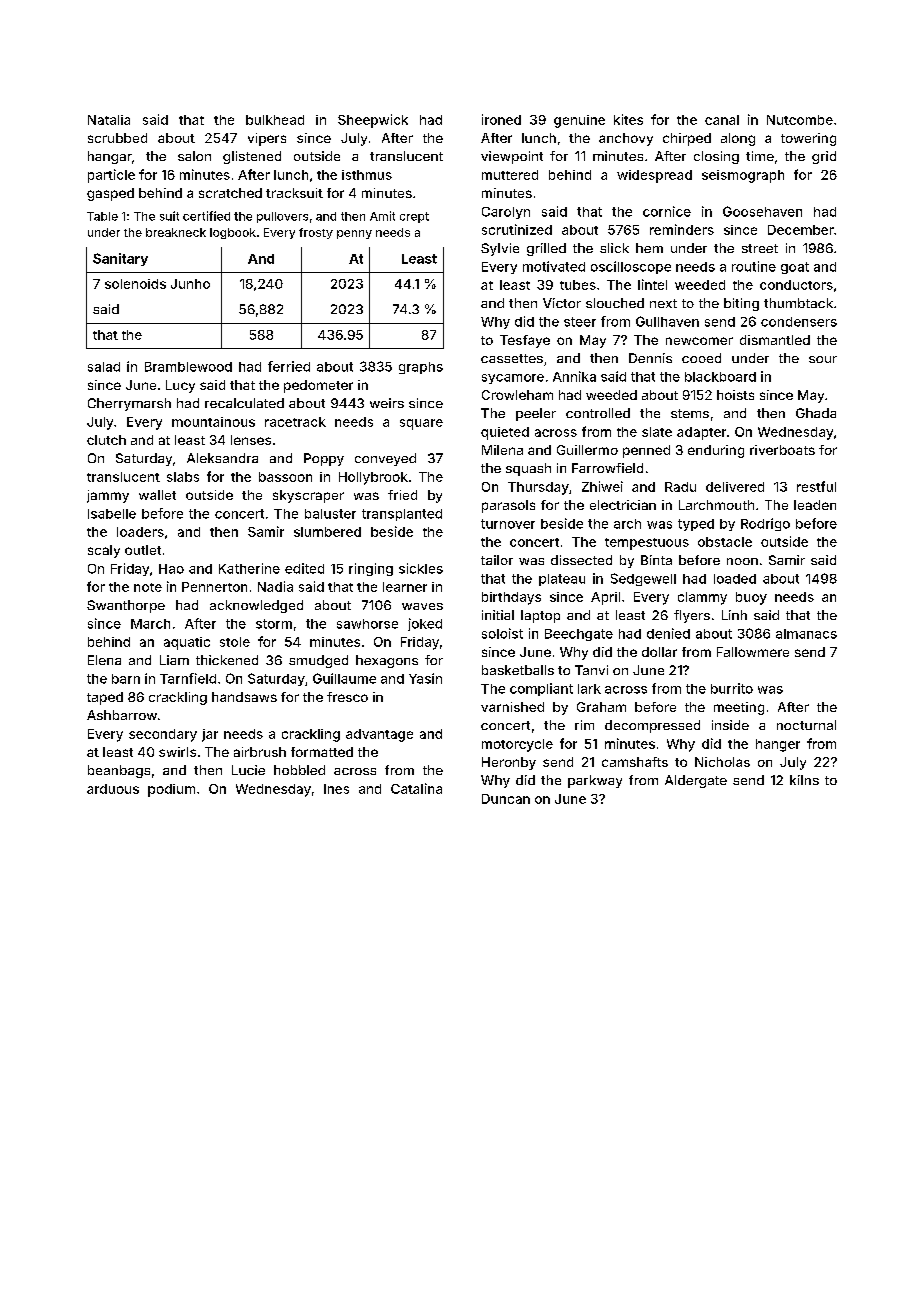  Describe the element at coordinates (720, 377) in the screenshot. I see `blackboard` at that location.
